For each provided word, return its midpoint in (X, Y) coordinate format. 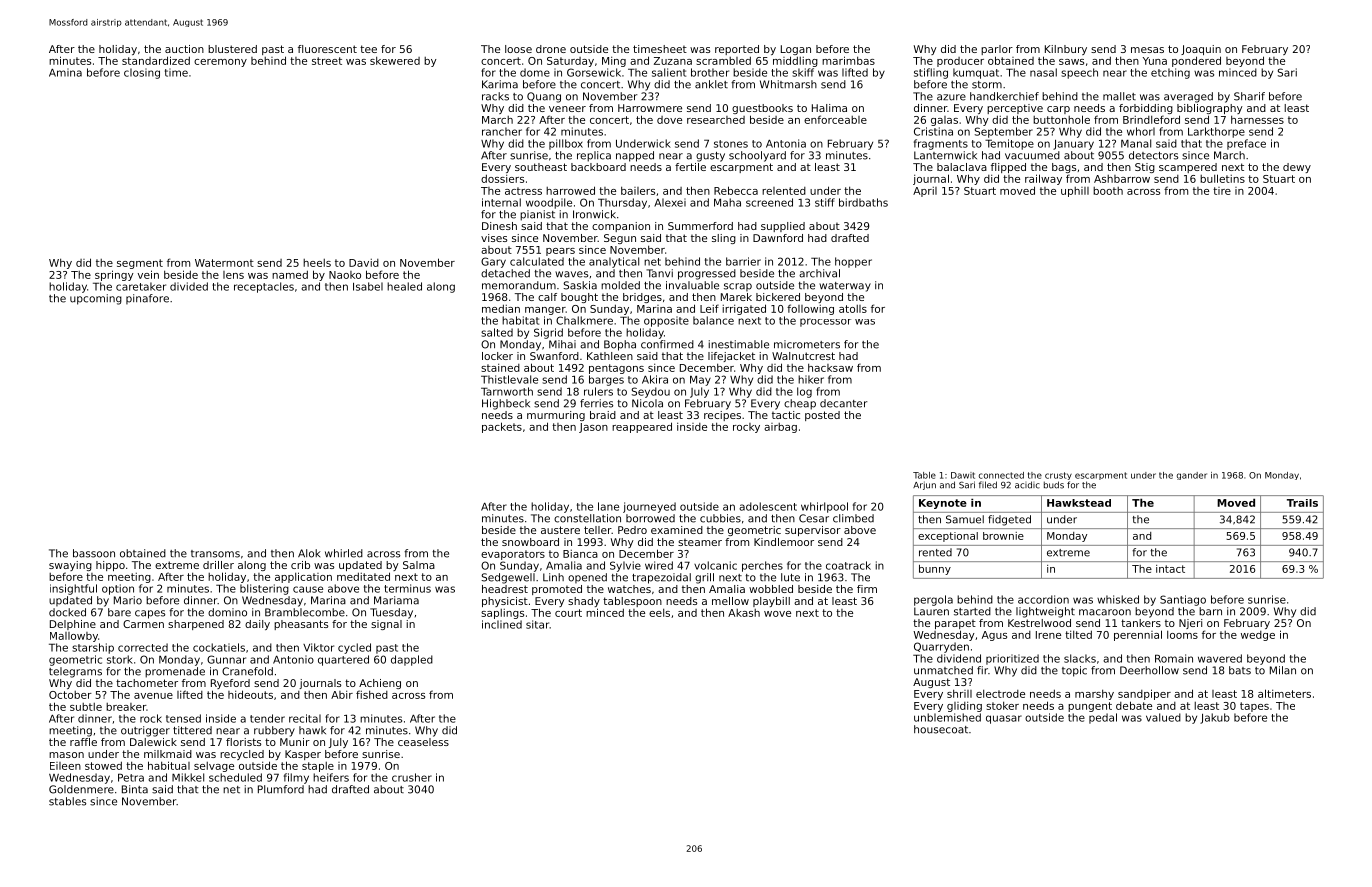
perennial (1138, 635)
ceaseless (423, 742)
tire (1222, 191)
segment (140, 264)
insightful (73, 589)
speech (1079, 73)
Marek (736, 297)
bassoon (94, 553)
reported (737, 50)
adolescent (768, 506)
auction (184, 49)
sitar (537, 624)
